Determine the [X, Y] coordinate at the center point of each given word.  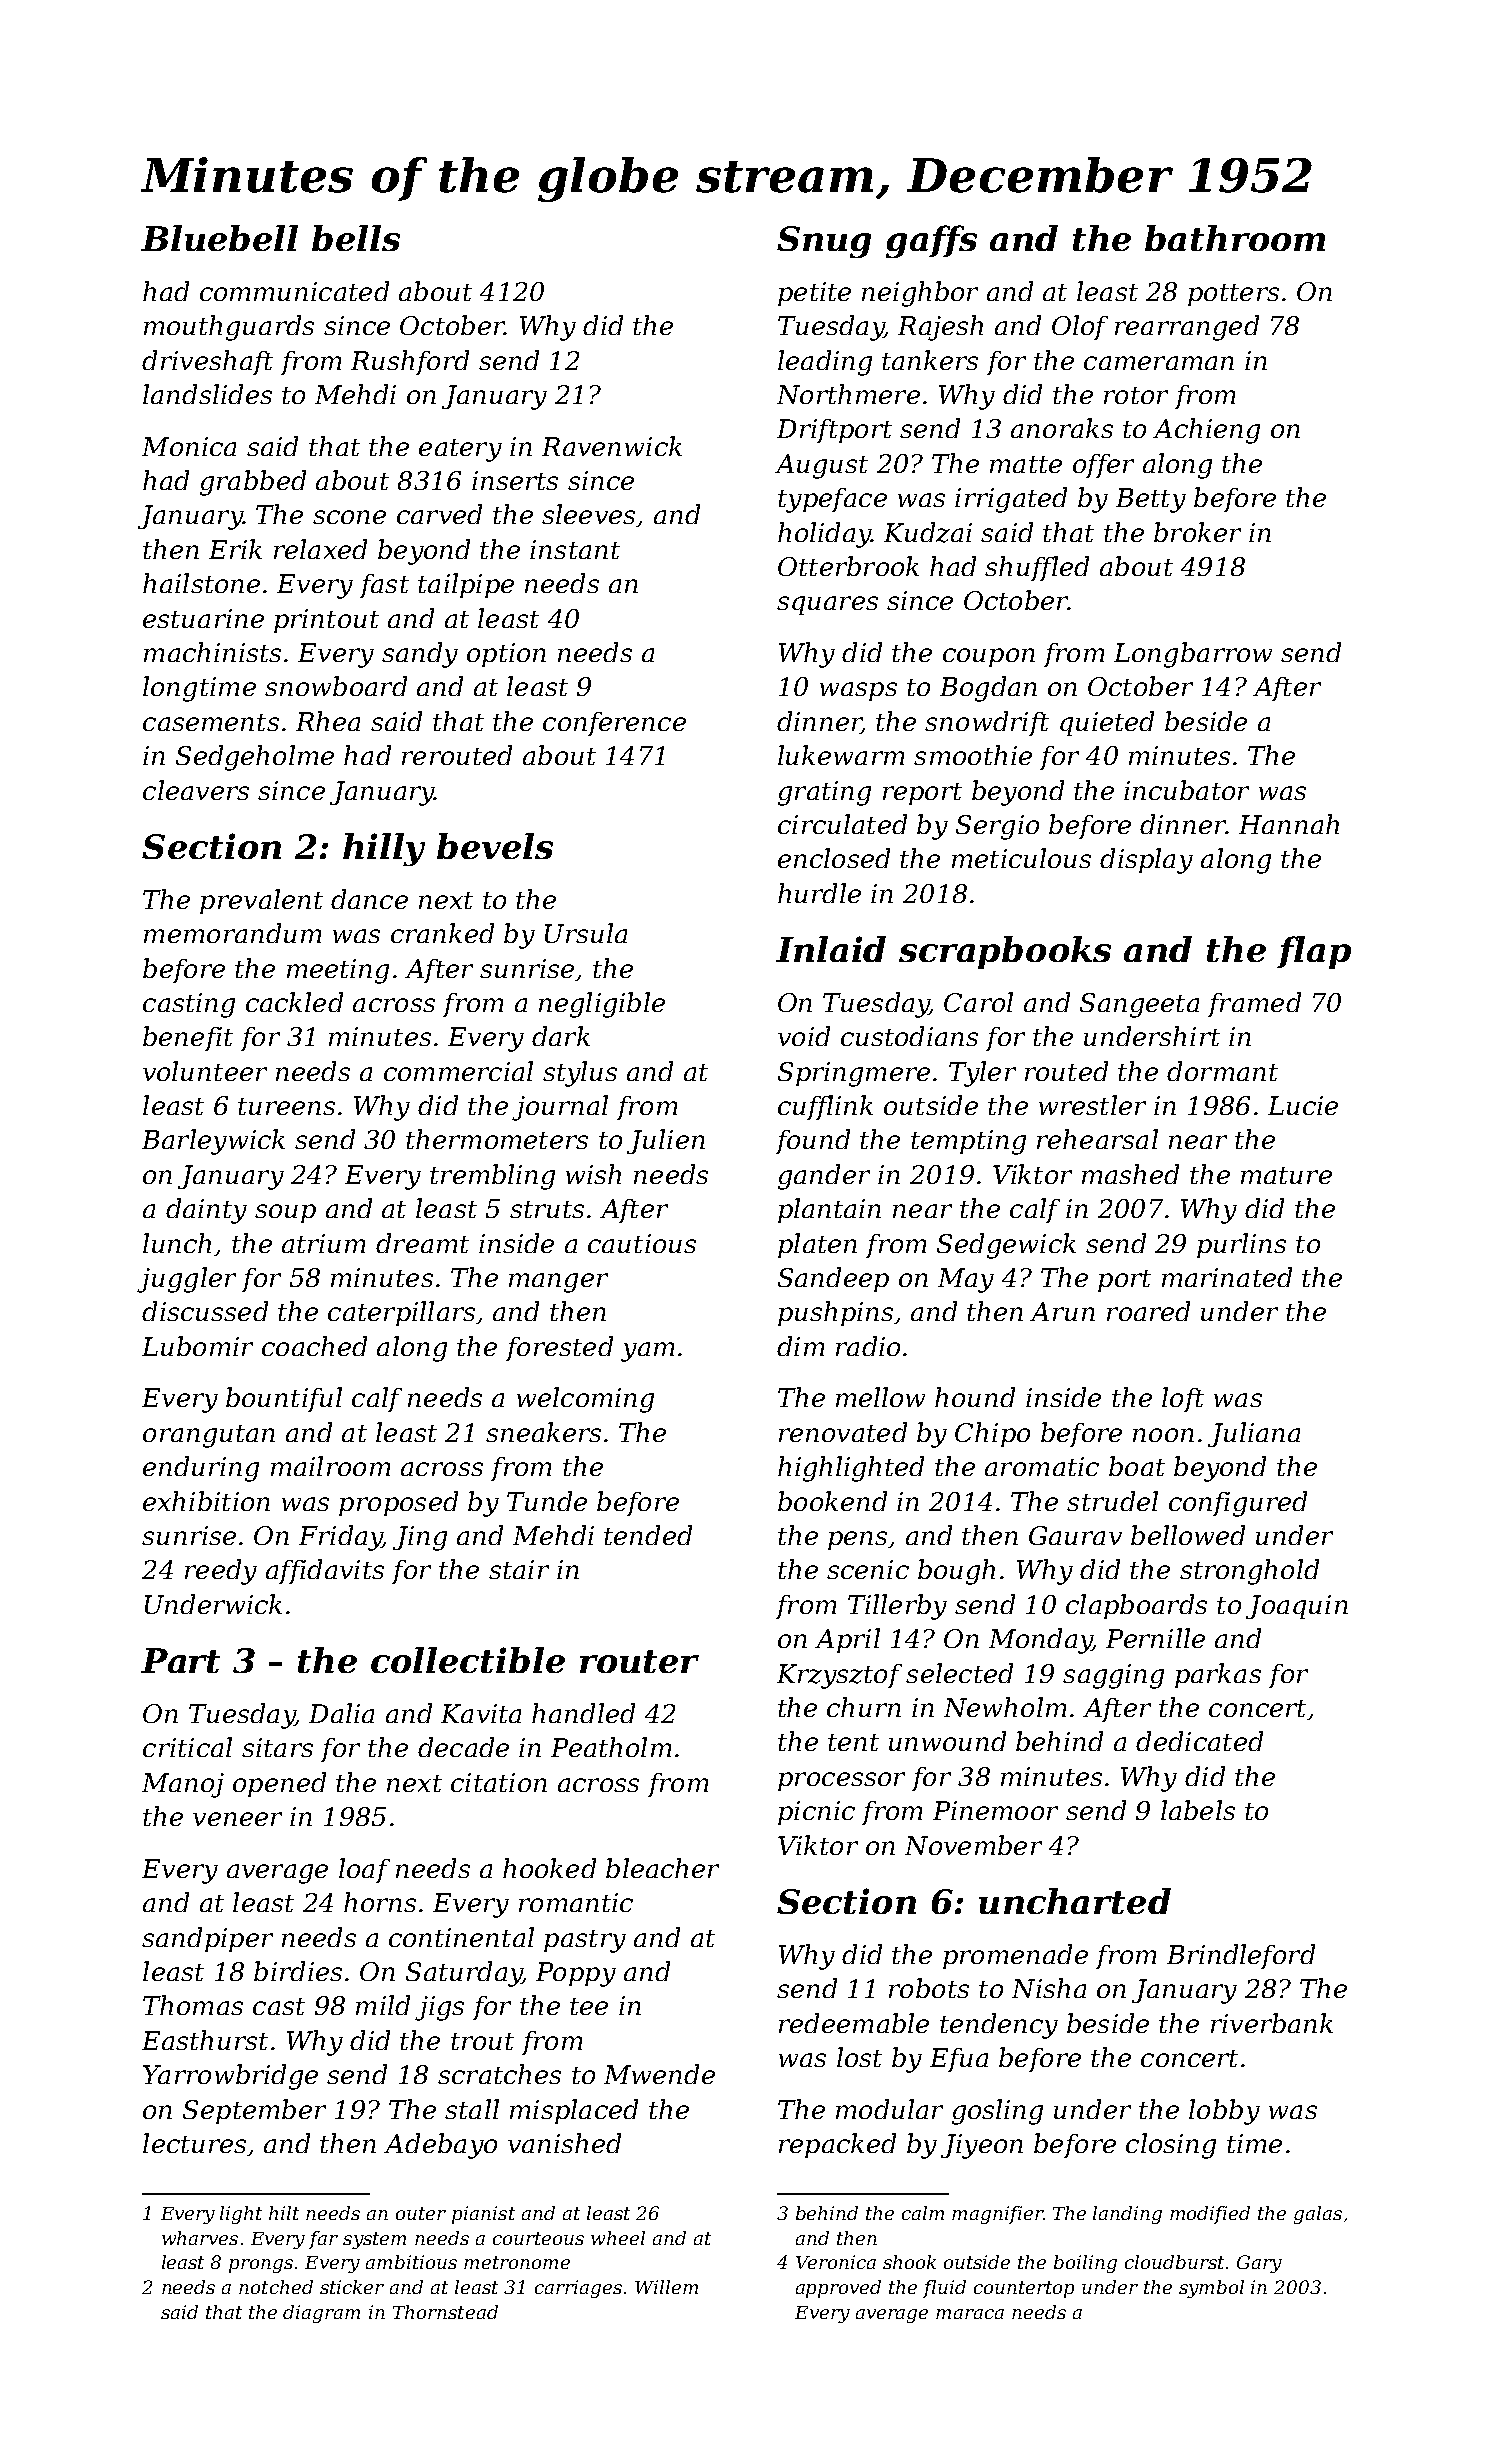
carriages [578, 2289]
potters [1233, 295]
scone [349, 517]
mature [1286, 1175]
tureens [286, 1106]
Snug [824, 242]
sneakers [543, 1432]
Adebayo [440, 2146]
